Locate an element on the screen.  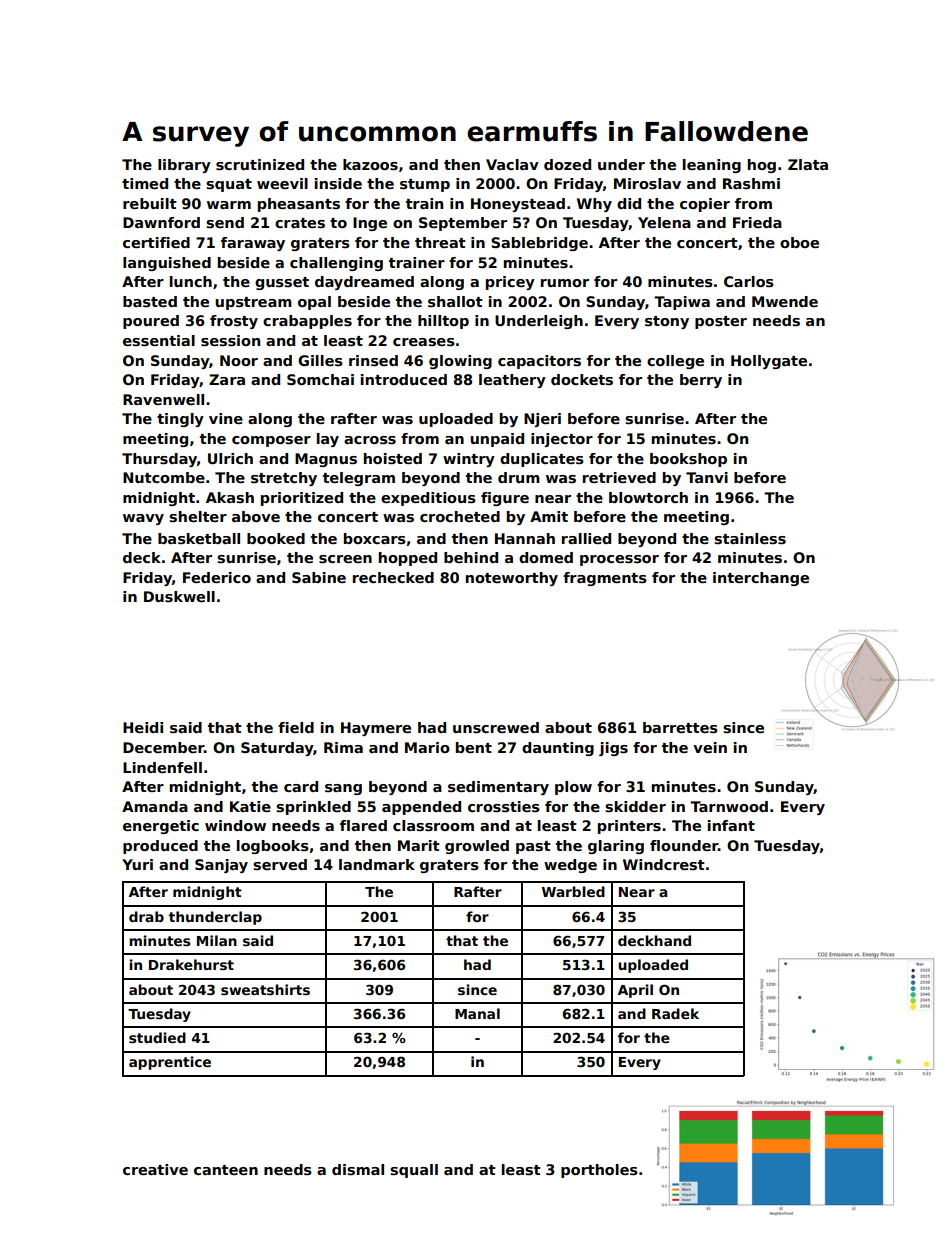
skidder is located at coordinates (635, 806).
